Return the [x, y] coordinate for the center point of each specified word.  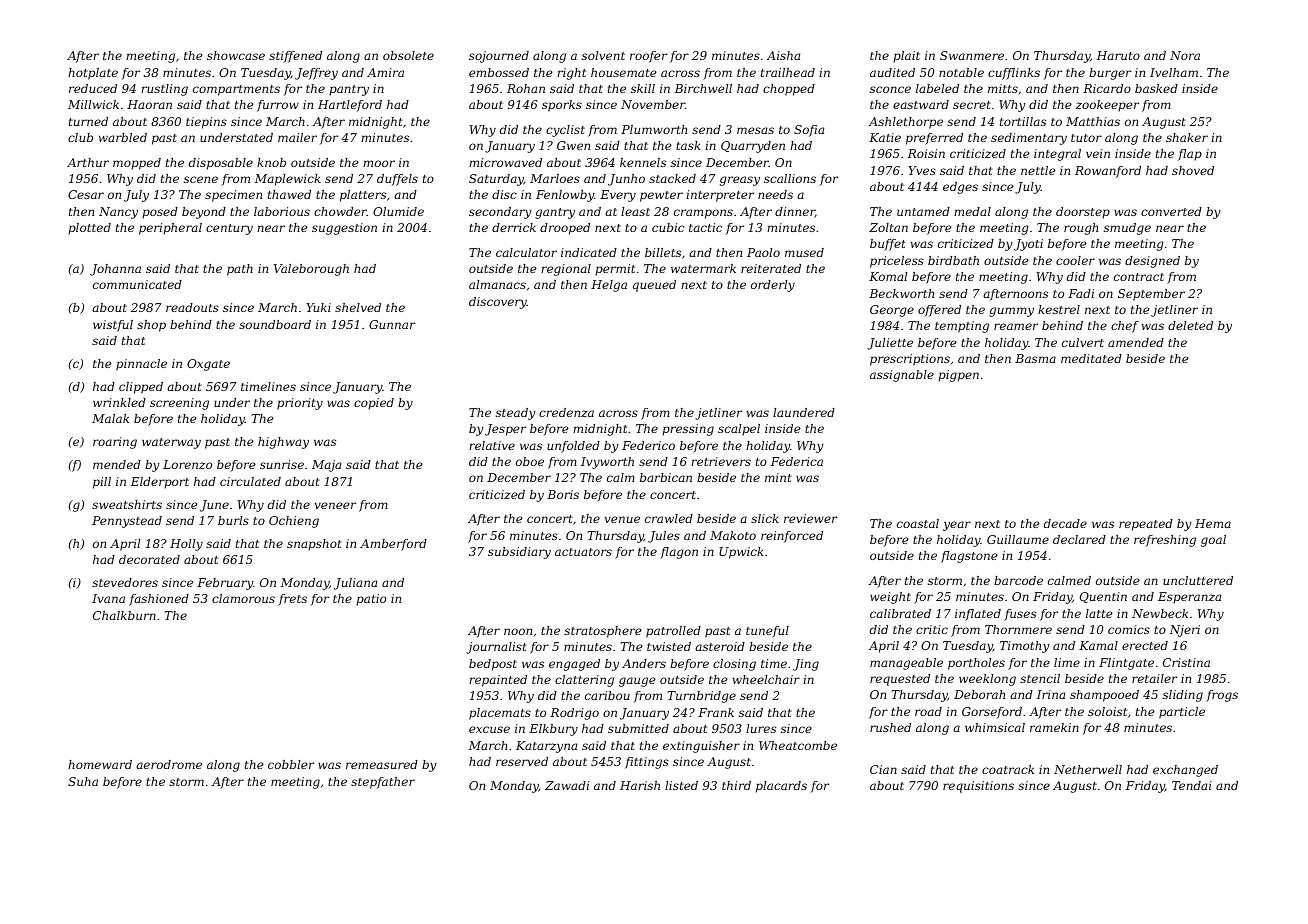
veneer [335, 505]
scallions [790, 178]
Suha [83, 781]
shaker [1187, 137]
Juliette [890, 344]
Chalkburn [124, 615]
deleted [1190, 325]
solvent [603, 55]
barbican [666, 477]
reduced [93, 88]
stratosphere [603, 632]
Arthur [88, 162]
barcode [1018, 580]
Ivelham [1174, 72]
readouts [192, 307]
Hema [1213, 523]
